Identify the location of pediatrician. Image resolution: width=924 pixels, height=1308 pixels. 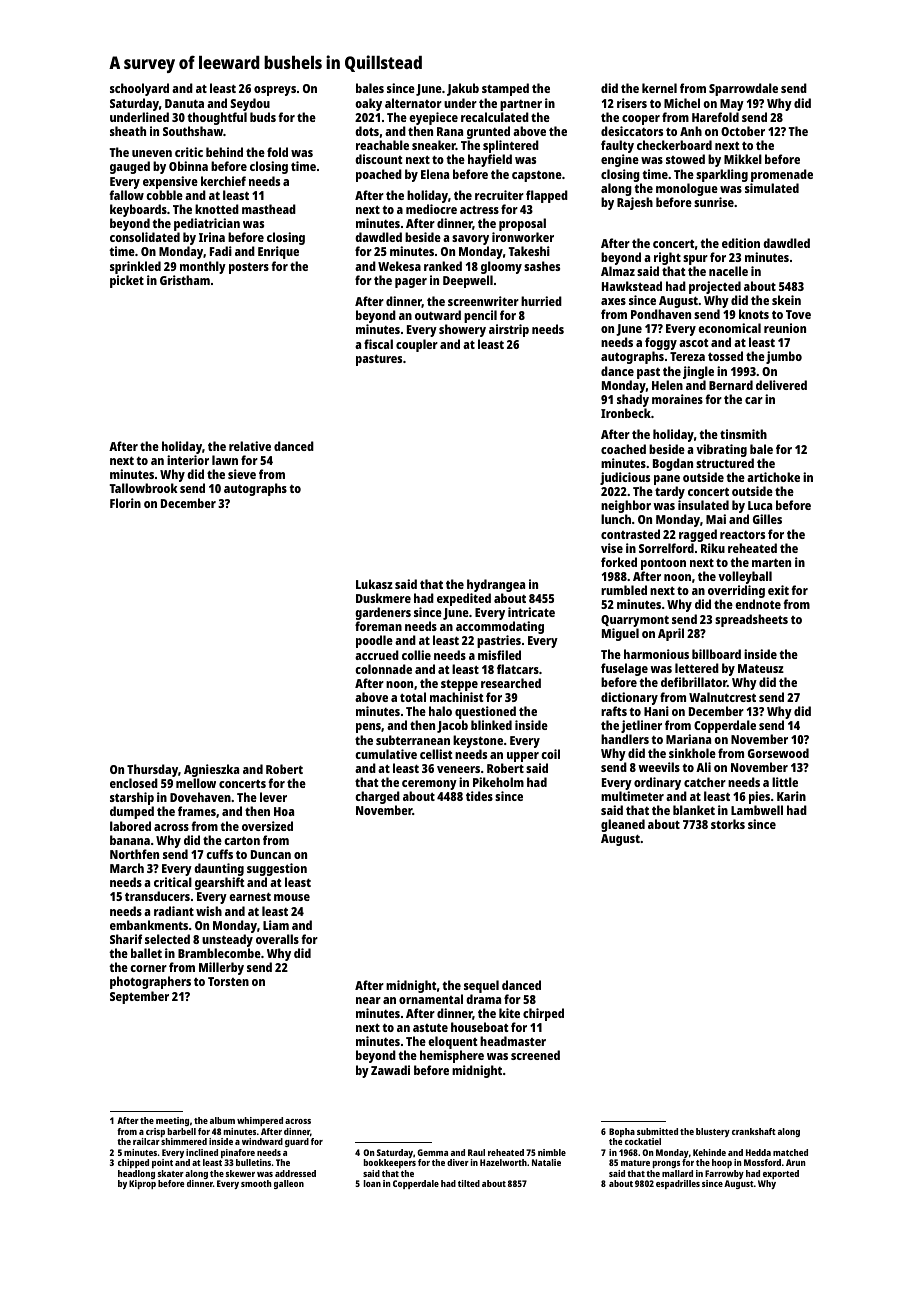
(207, 224).
